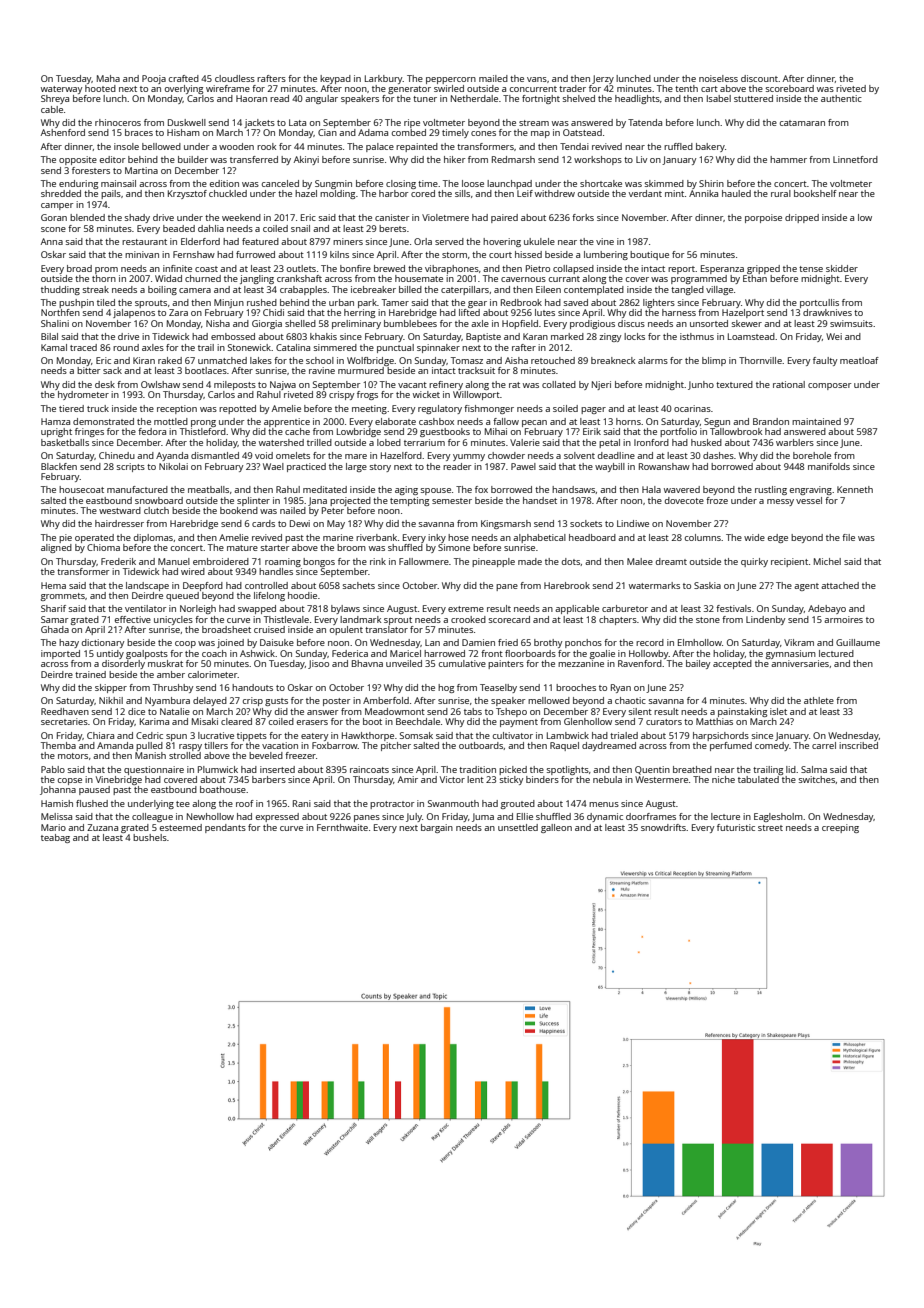  I want to click on preliminary, so click(356, 324).
